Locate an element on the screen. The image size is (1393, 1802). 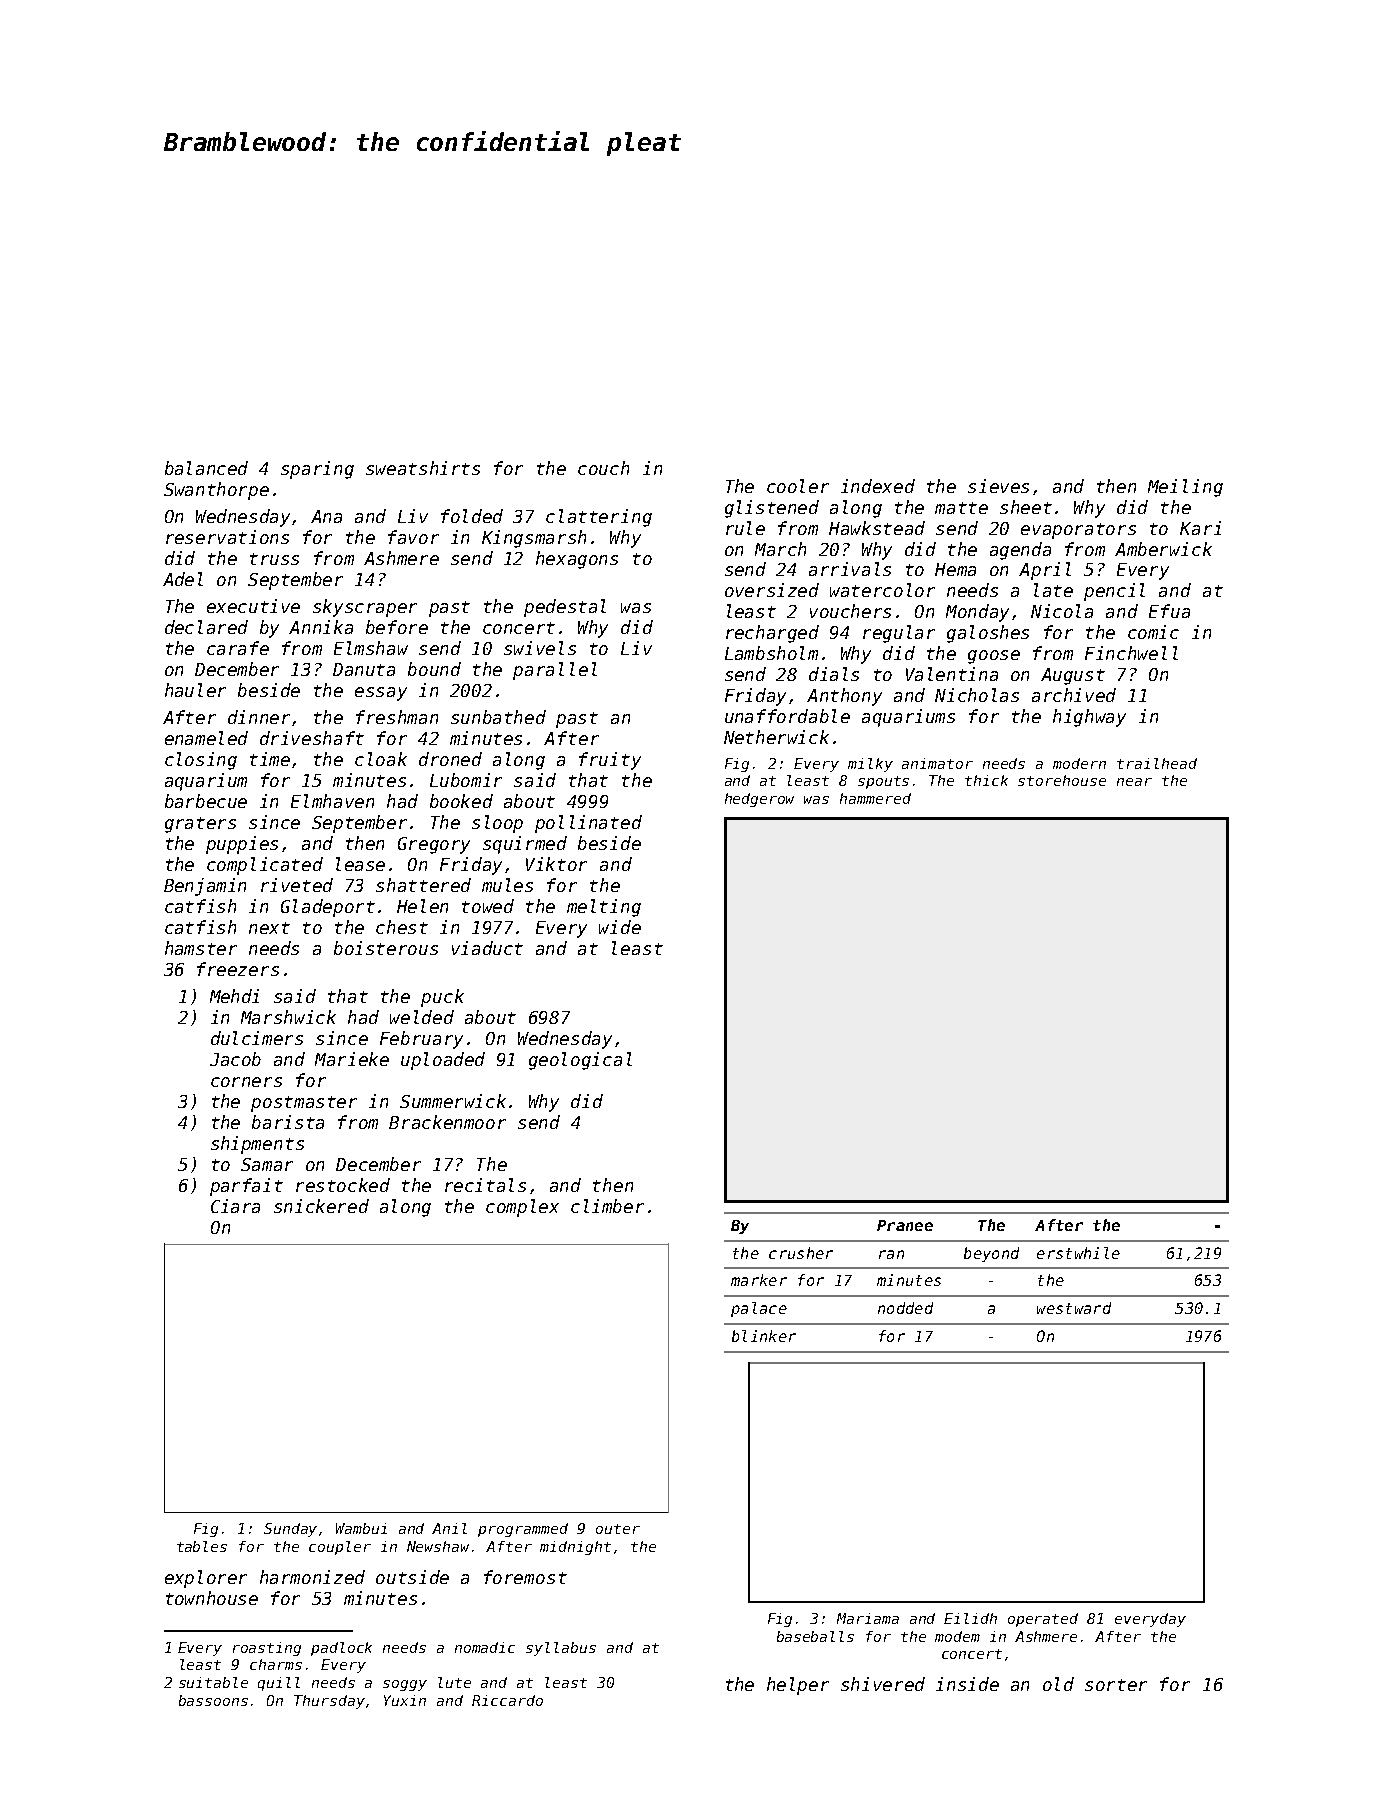
hammered is located at coordinates (875, 798).
